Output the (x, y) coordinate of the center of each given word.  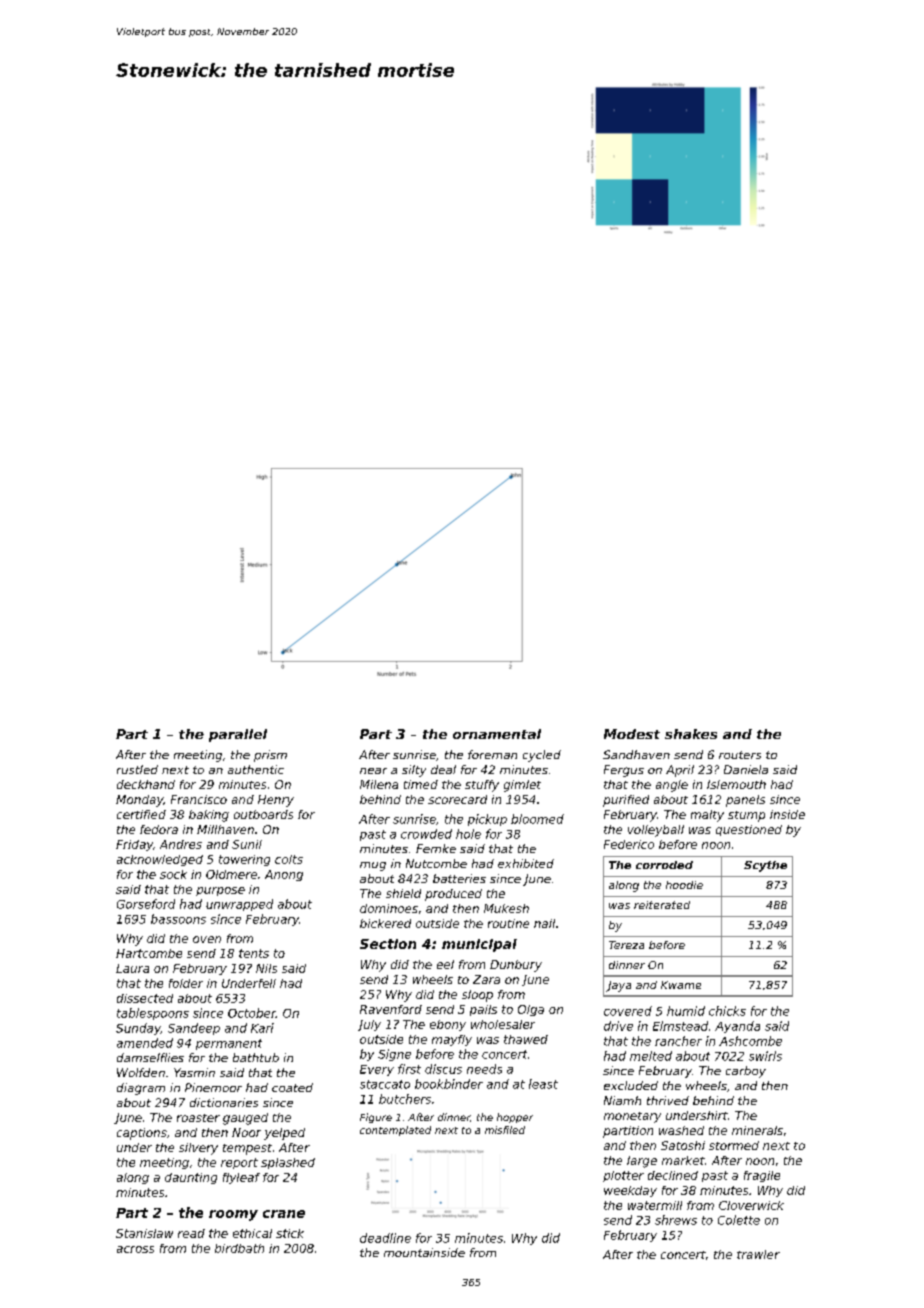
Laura (132, 968)
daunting (191, 1178)
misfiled (505, 1130)
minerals (757, 1130)
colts (289, 859)
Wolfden (141, 1072)
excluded (631, 1085)
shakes (691, 734)
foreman (492, 754)
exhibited (526, 863)
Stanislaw (144, 1233)
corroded (664, 865)
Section (388, 944)
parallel (238, 735)
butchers (405, 1099)
